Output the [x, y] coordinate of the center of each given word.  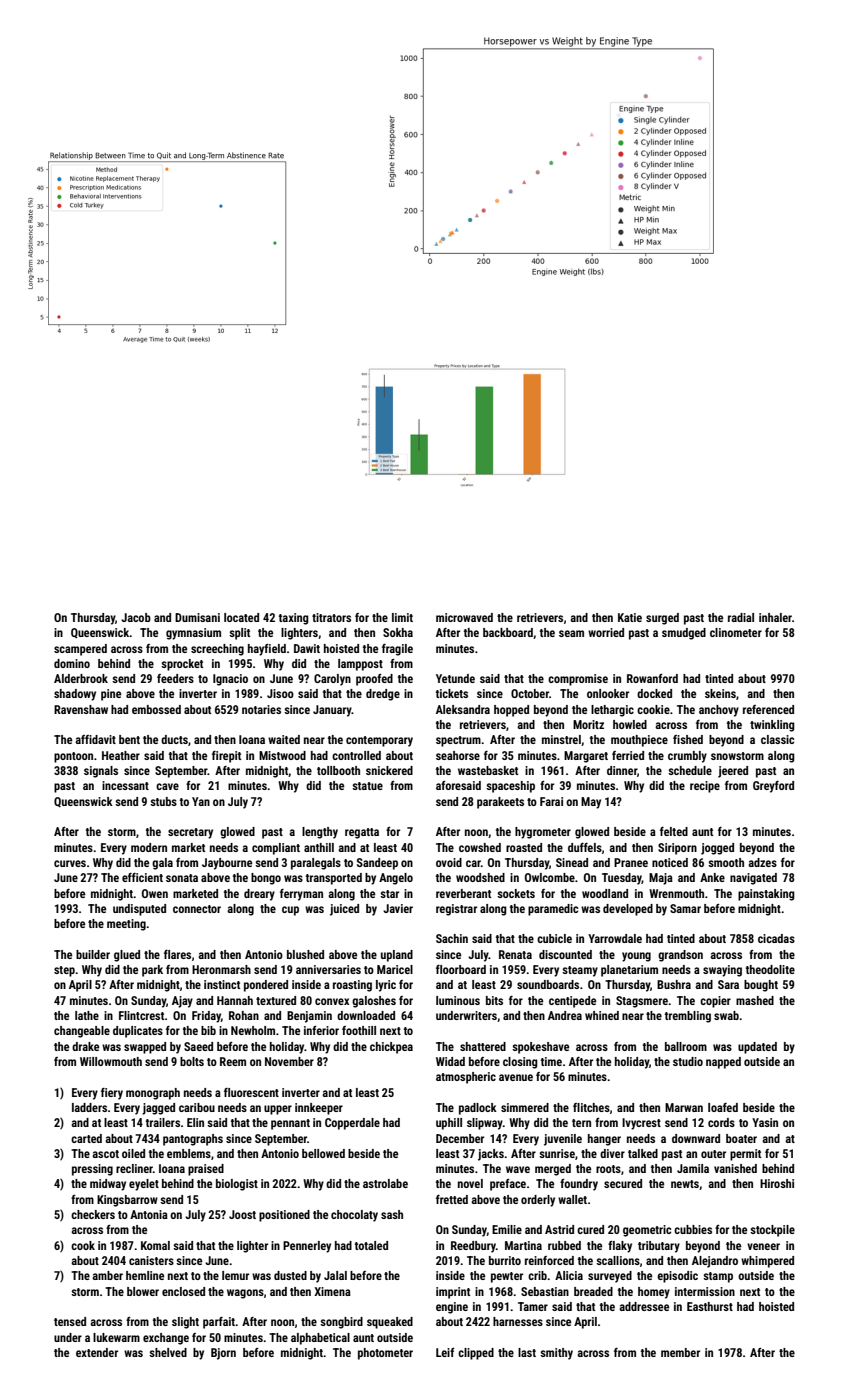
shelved [168, 1352]
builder [93, 954]
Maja [661, 879]
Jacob [136, 617]
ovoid [449, 862]
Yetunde [455, 678]
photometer [385, 1354]
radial [741, 617]
